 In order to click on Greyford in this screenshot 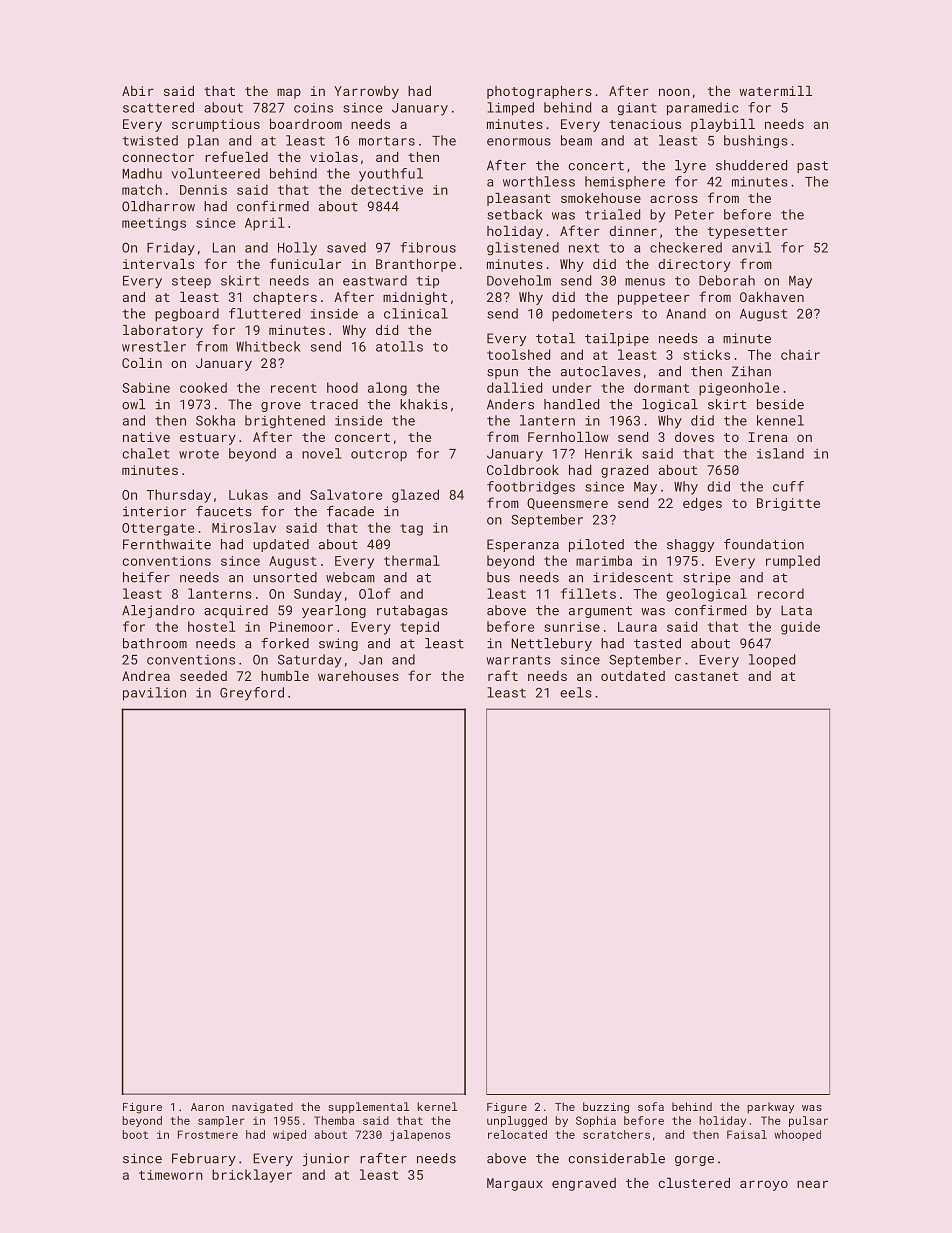, I will do `click(252, 694)`.
